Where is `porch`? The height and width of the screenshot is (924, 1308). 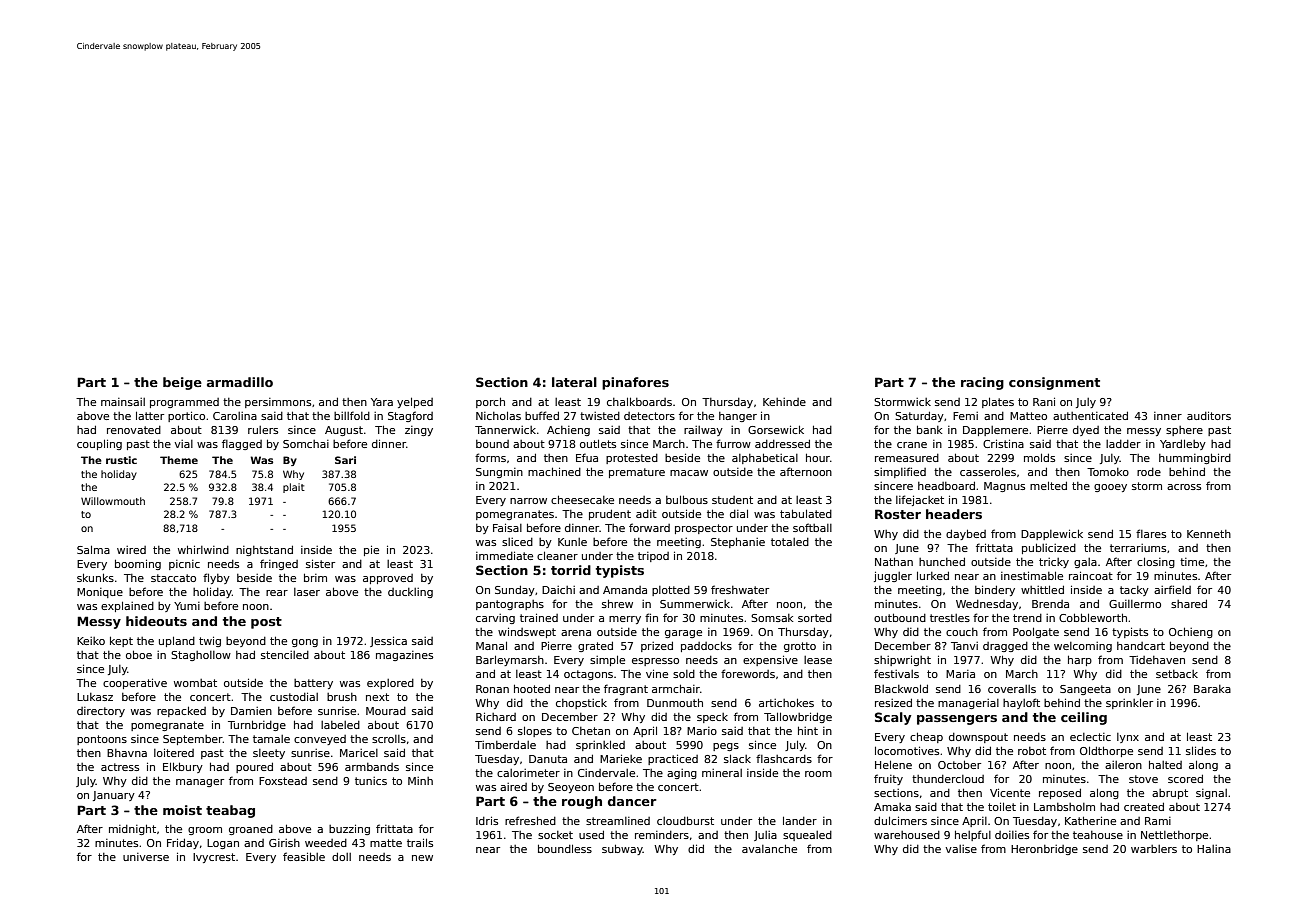 porch is located at coordinates (490, 402).
